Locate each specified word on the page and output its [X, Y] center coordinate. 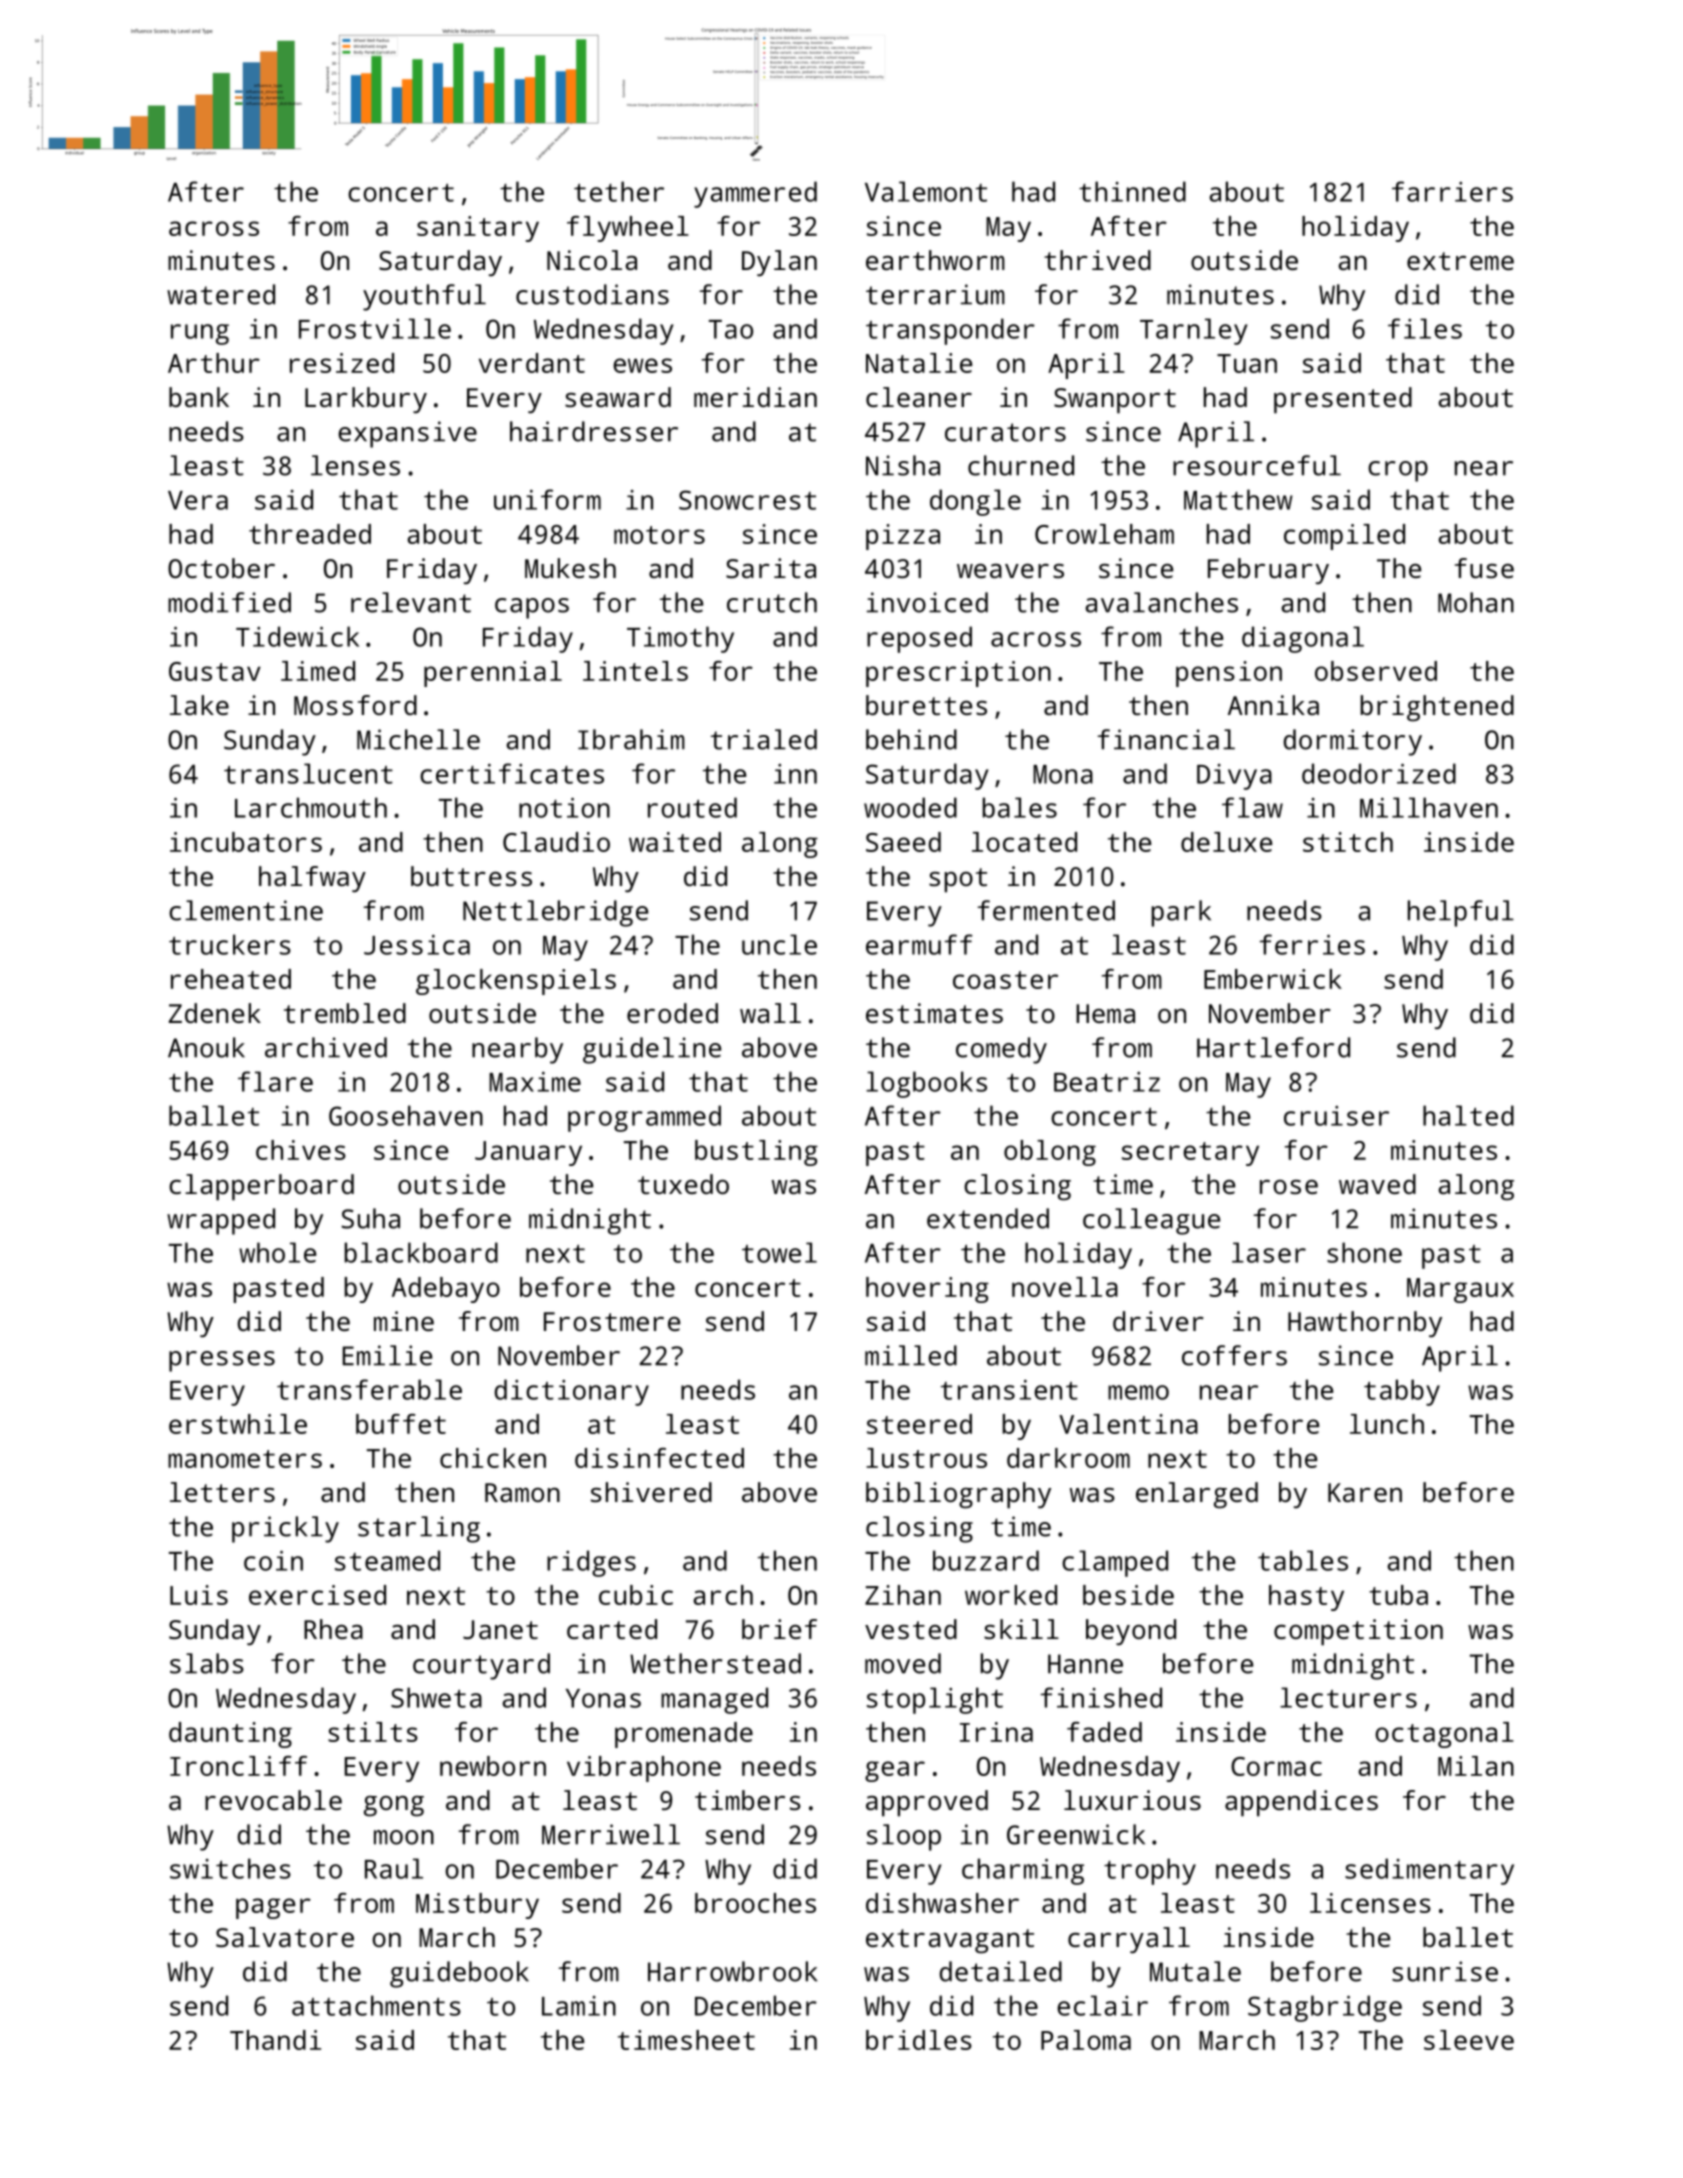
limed [318, 671]
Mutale [1195, 1971]
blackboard [421, 1252]
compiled [1344, 537]
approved [927, 1803]
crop [1398, 471]
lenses [355, 465]
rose [1289, 1187]
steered [919, 1424]
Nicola [592, 260]
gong [394, 1806]
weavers [1010, 571]
